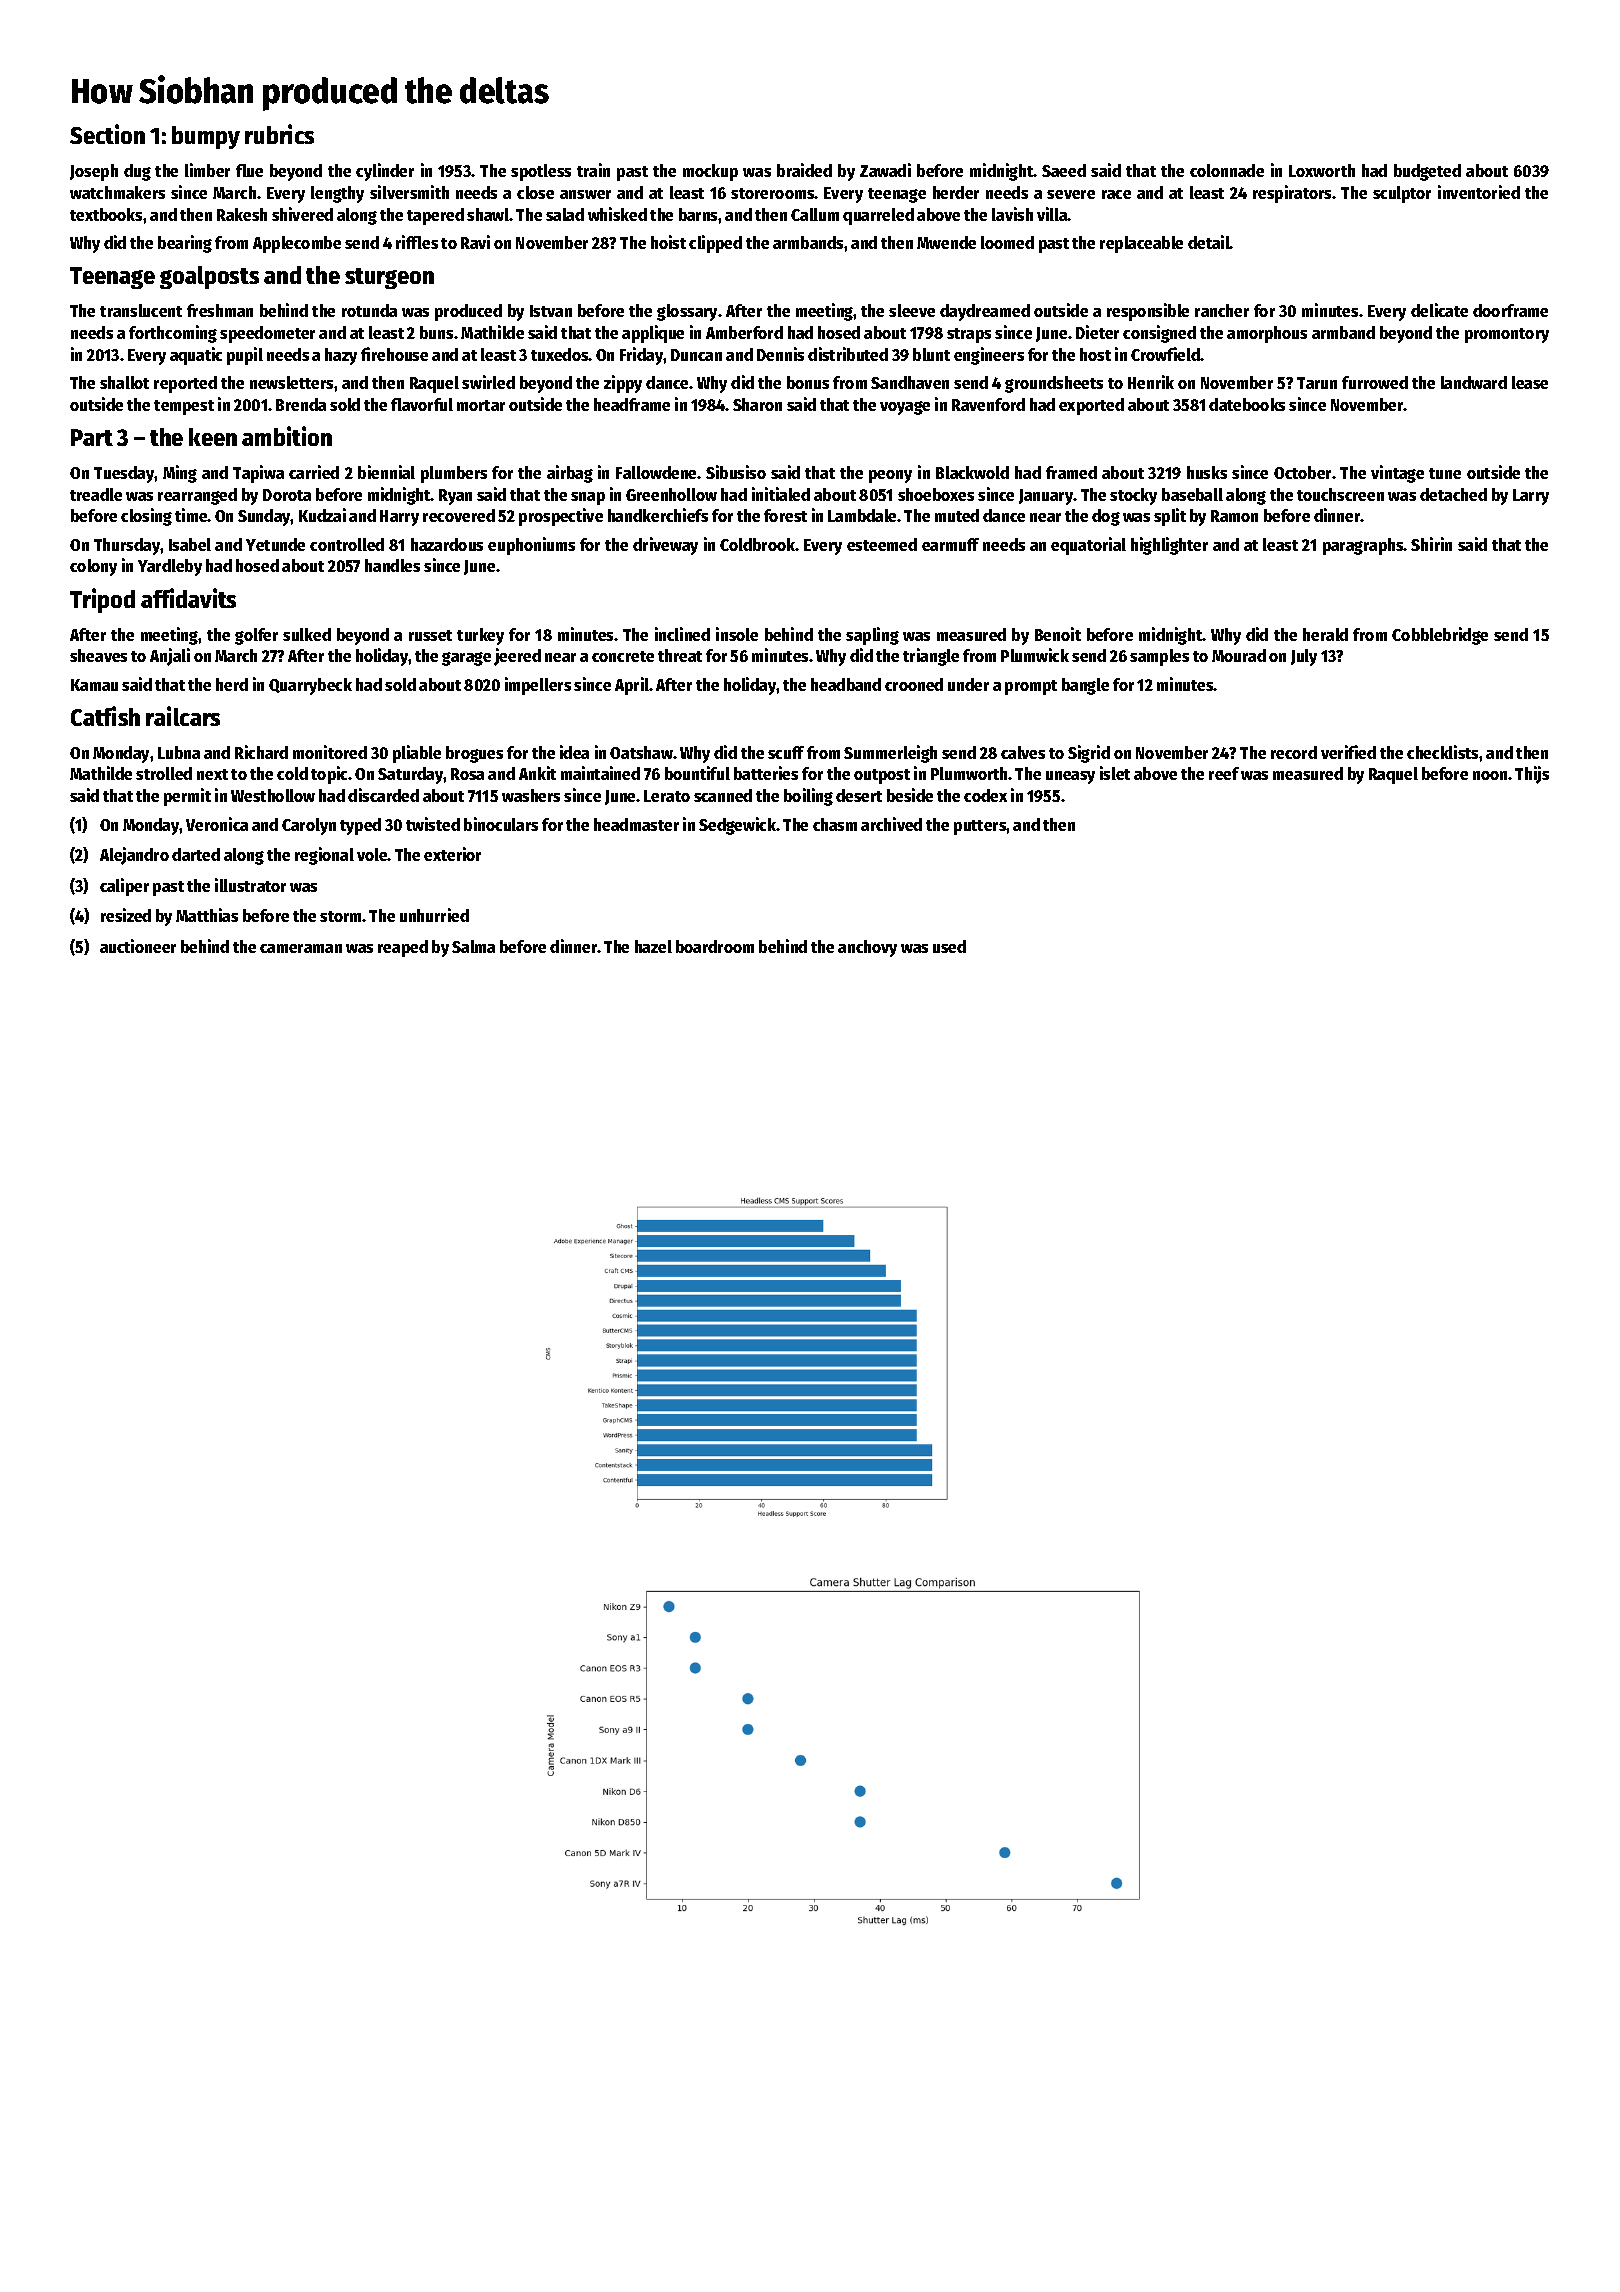 The image size is (1620, 2292). I want to click on Shirin, so click(1431, 544).
